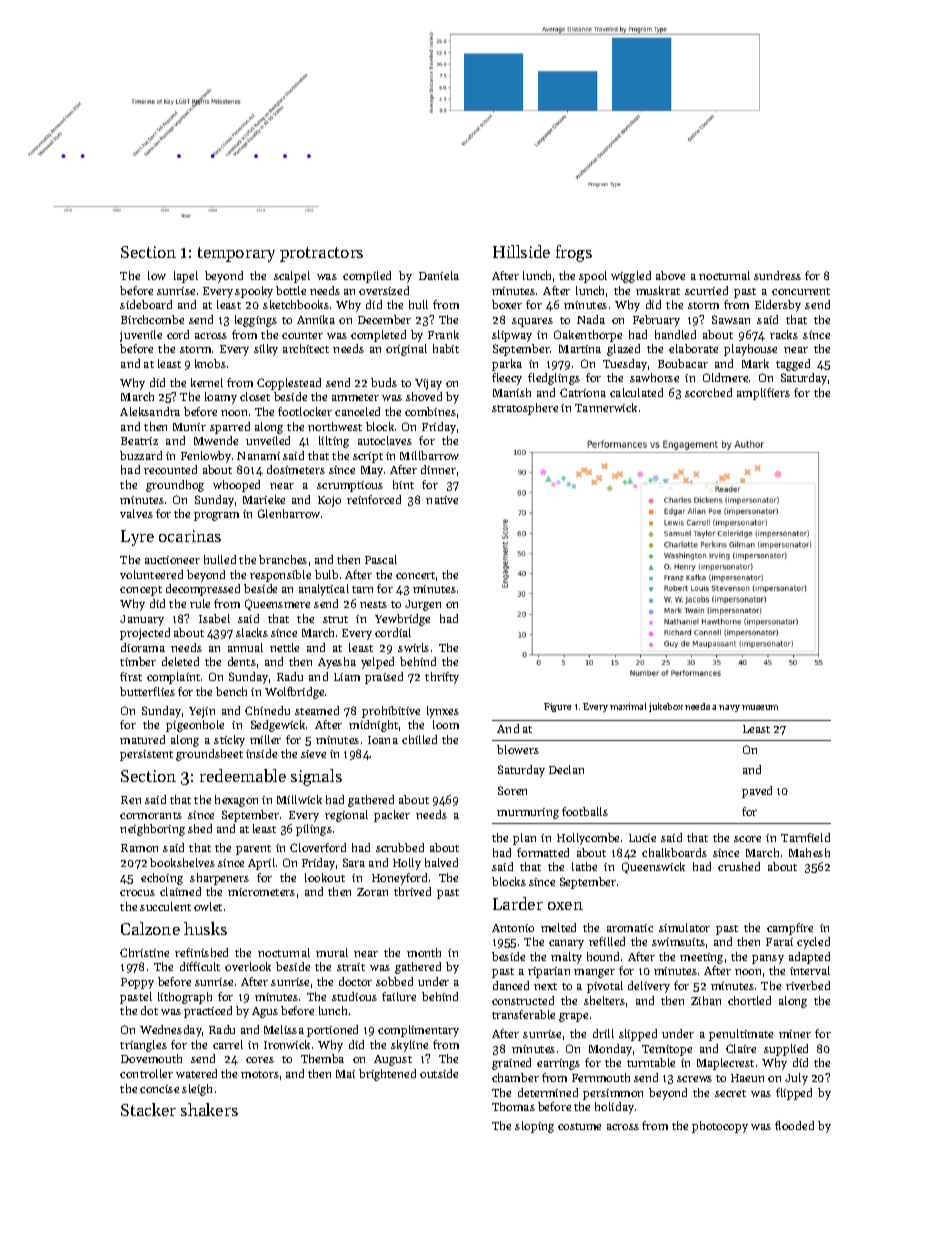 This screenshot has width=952, height=1233. I want to click on concise, so click(159, 1089).
